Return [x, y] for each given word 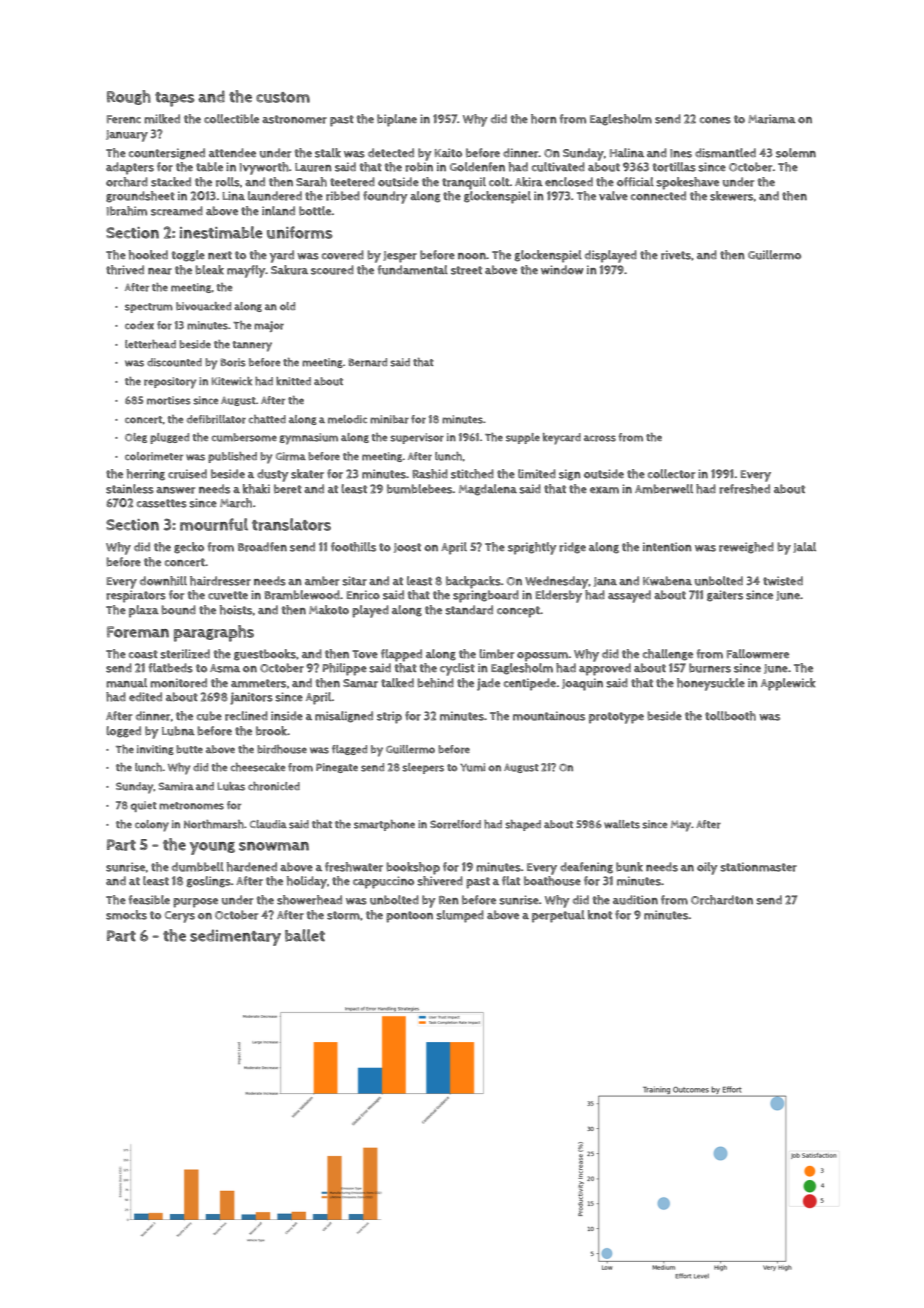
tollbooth [730, 716]
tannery [252, 346]
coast [143, 654]
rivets [676, 255]
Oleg [136, 438]
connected [658, 196]
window [562, 270]
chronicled [274, 786]
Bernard [367, 362]
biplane [397, 120]
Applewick [788, 684]
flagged [349, 750]
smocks [126, 915]
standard [469, 610]
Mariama [772, 119]
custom [283, 97]
